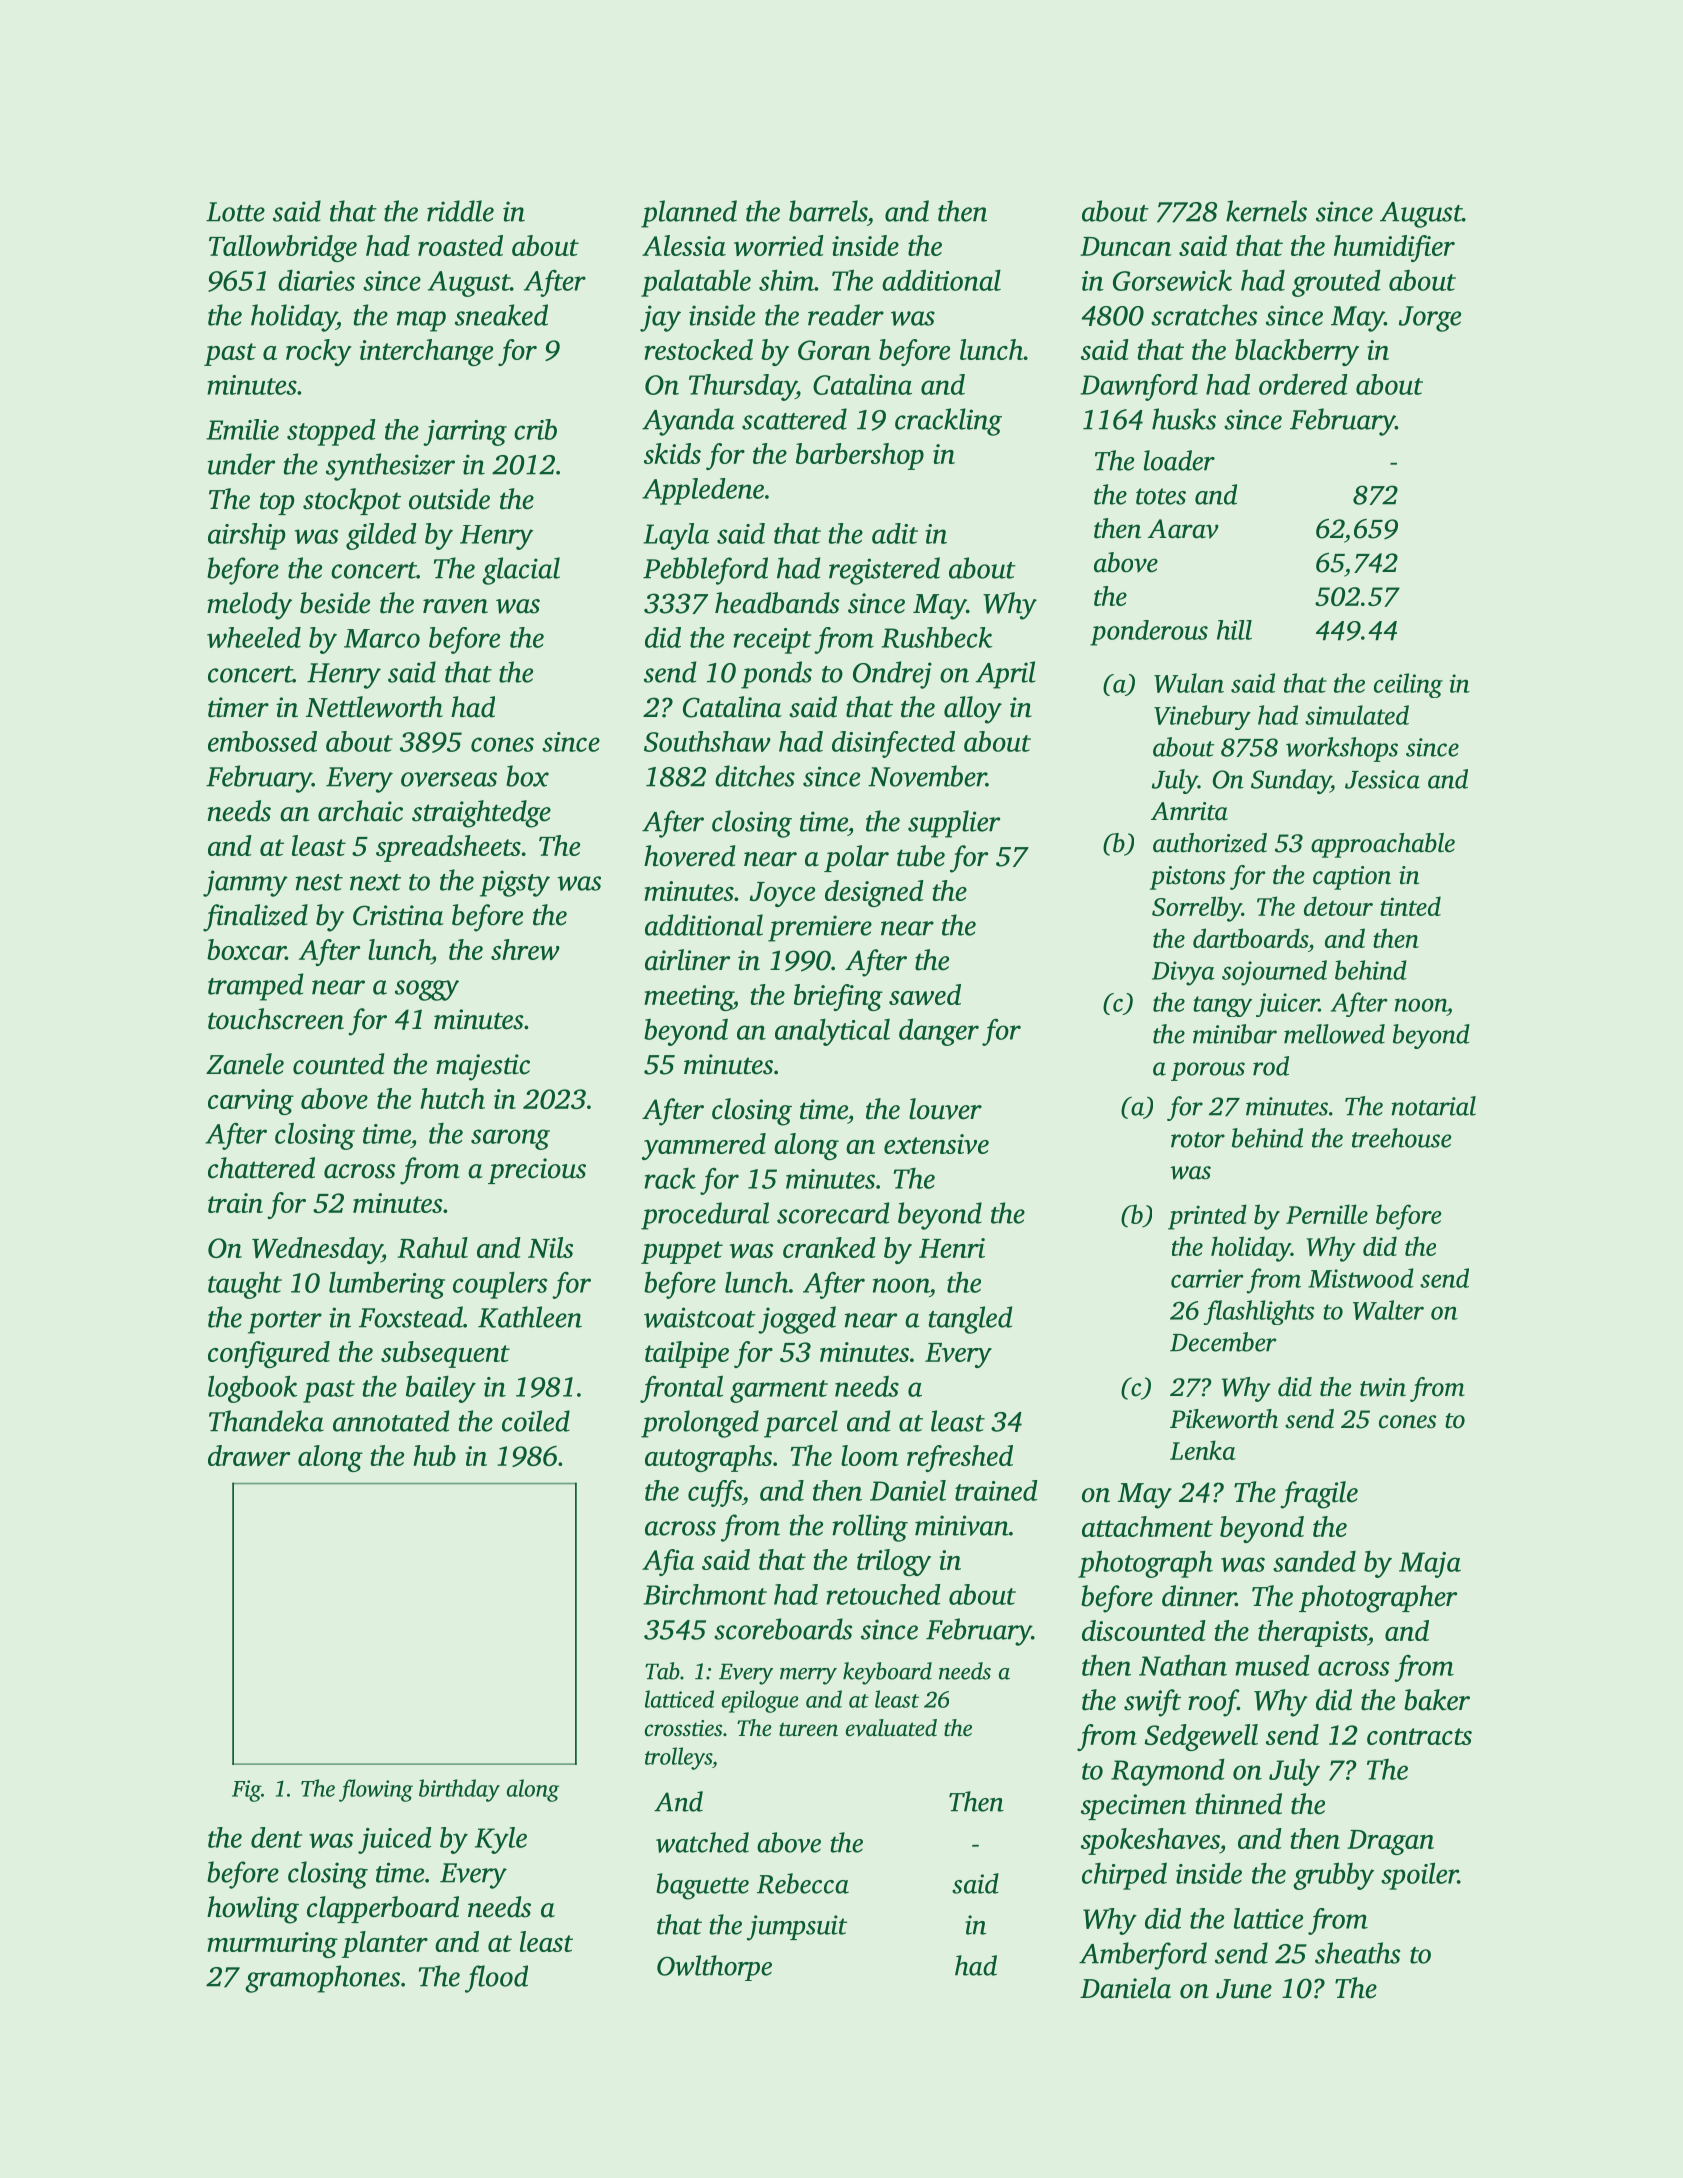  Describe the element at coordinates (714, 1968) in the document. I see `Owlthorpe` at that location.
